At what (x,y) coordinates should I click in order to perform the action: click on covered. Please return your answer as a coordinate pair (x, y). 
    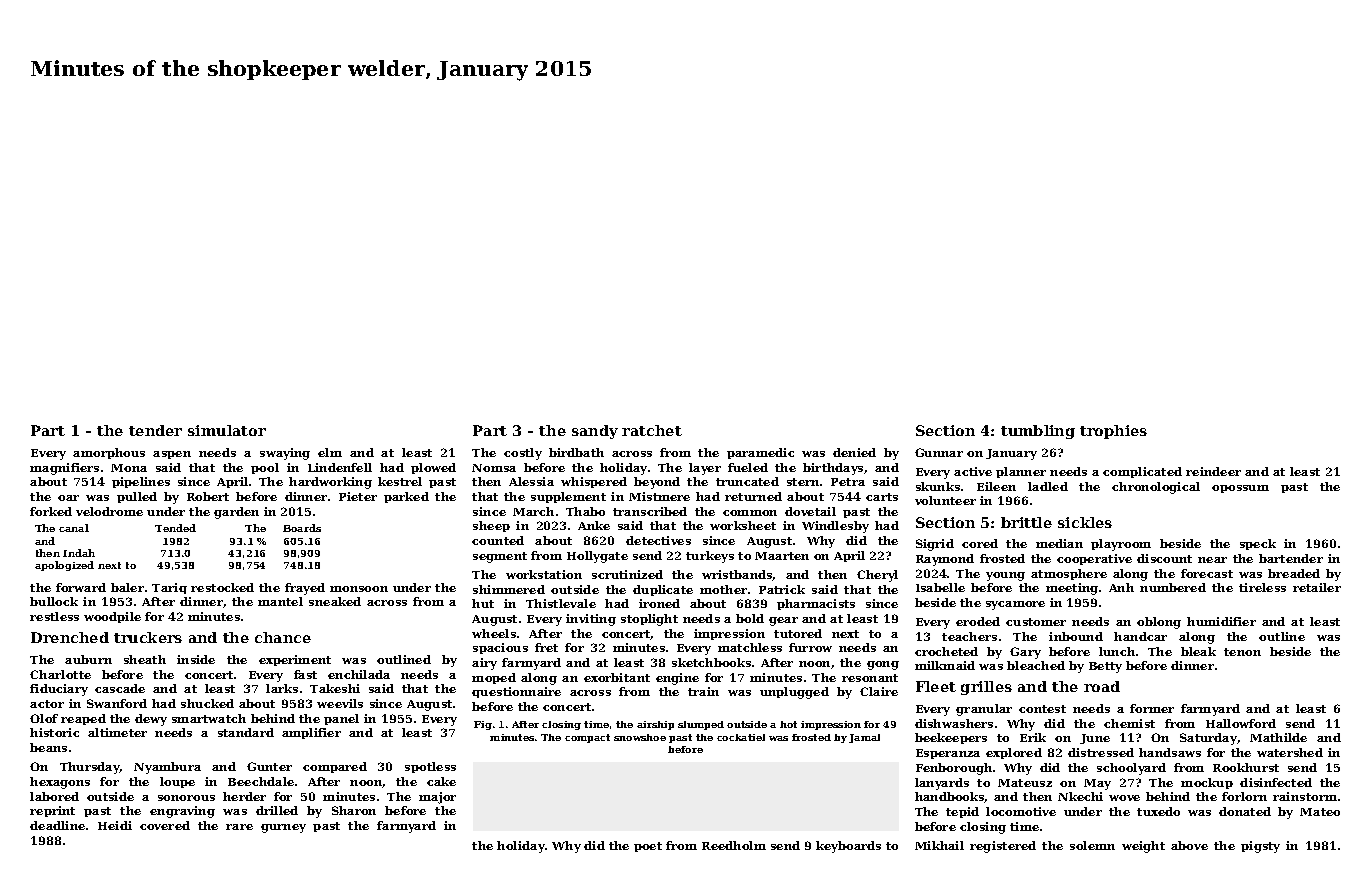
    Looking at the image, I should click on (165, 825).
